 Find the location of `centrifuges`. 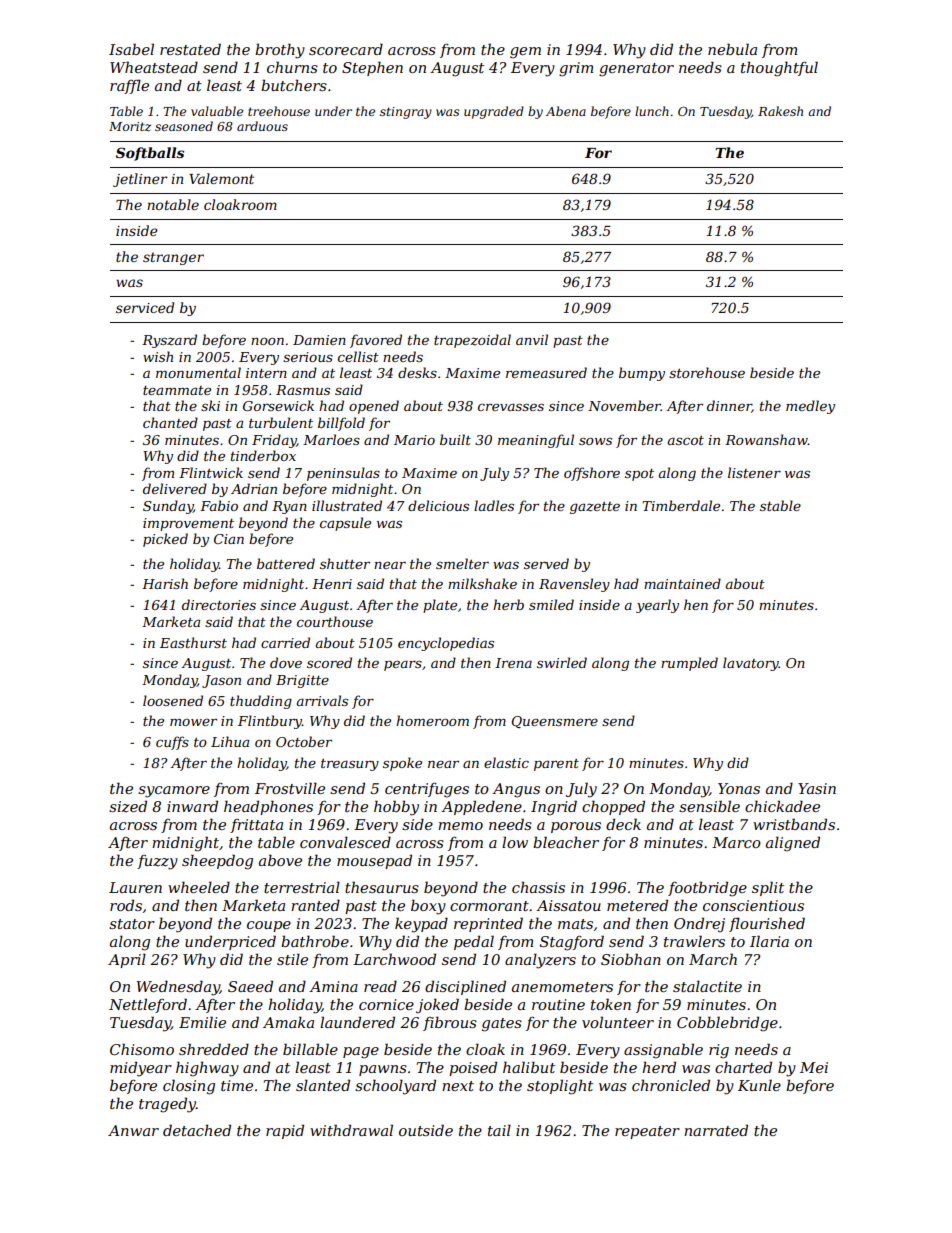

centrifuges is located at coordinates (427, 790).
